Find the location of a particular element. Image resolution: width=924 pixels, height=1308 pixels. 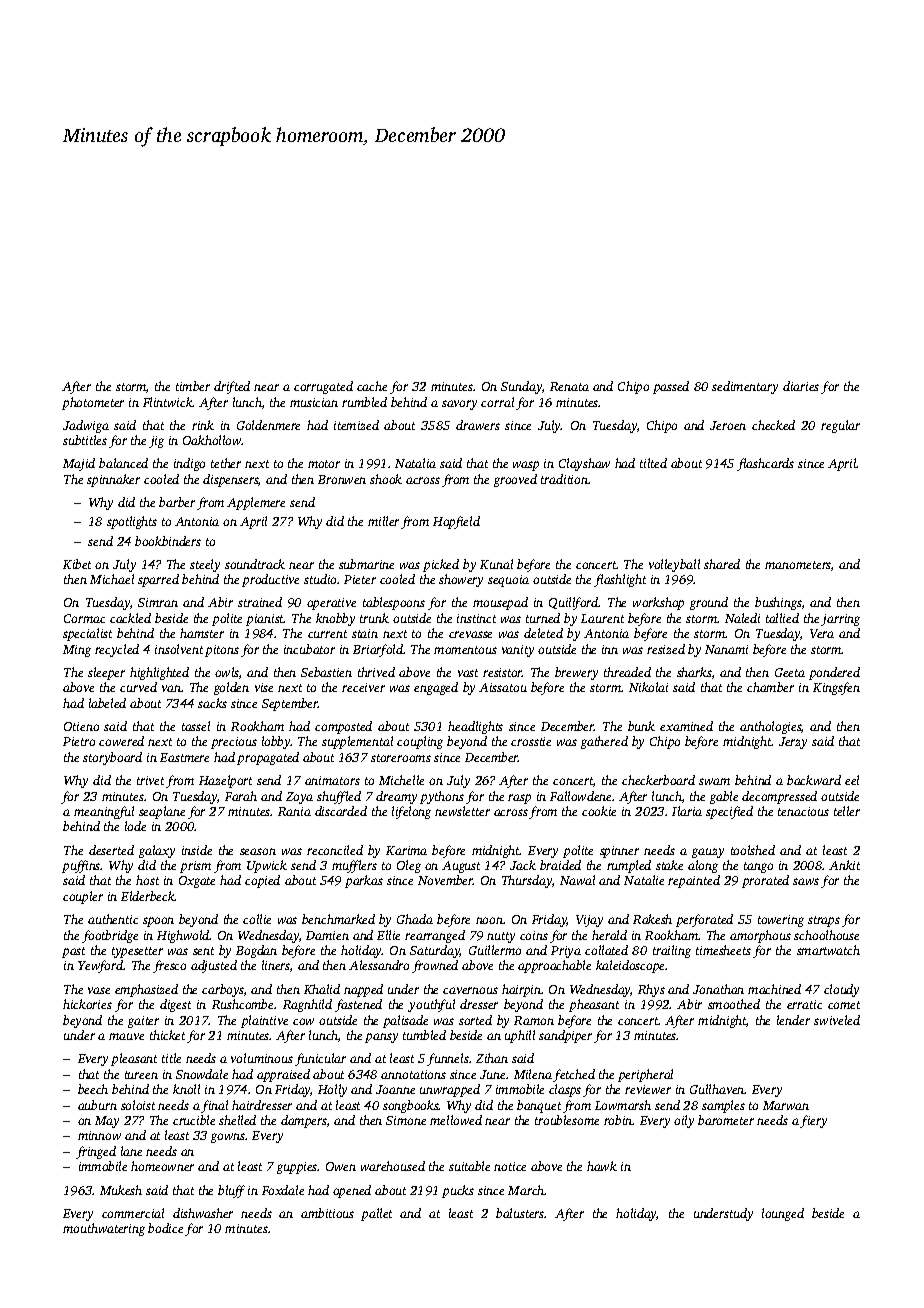

Kunal is located at coordinates (496, 564).
